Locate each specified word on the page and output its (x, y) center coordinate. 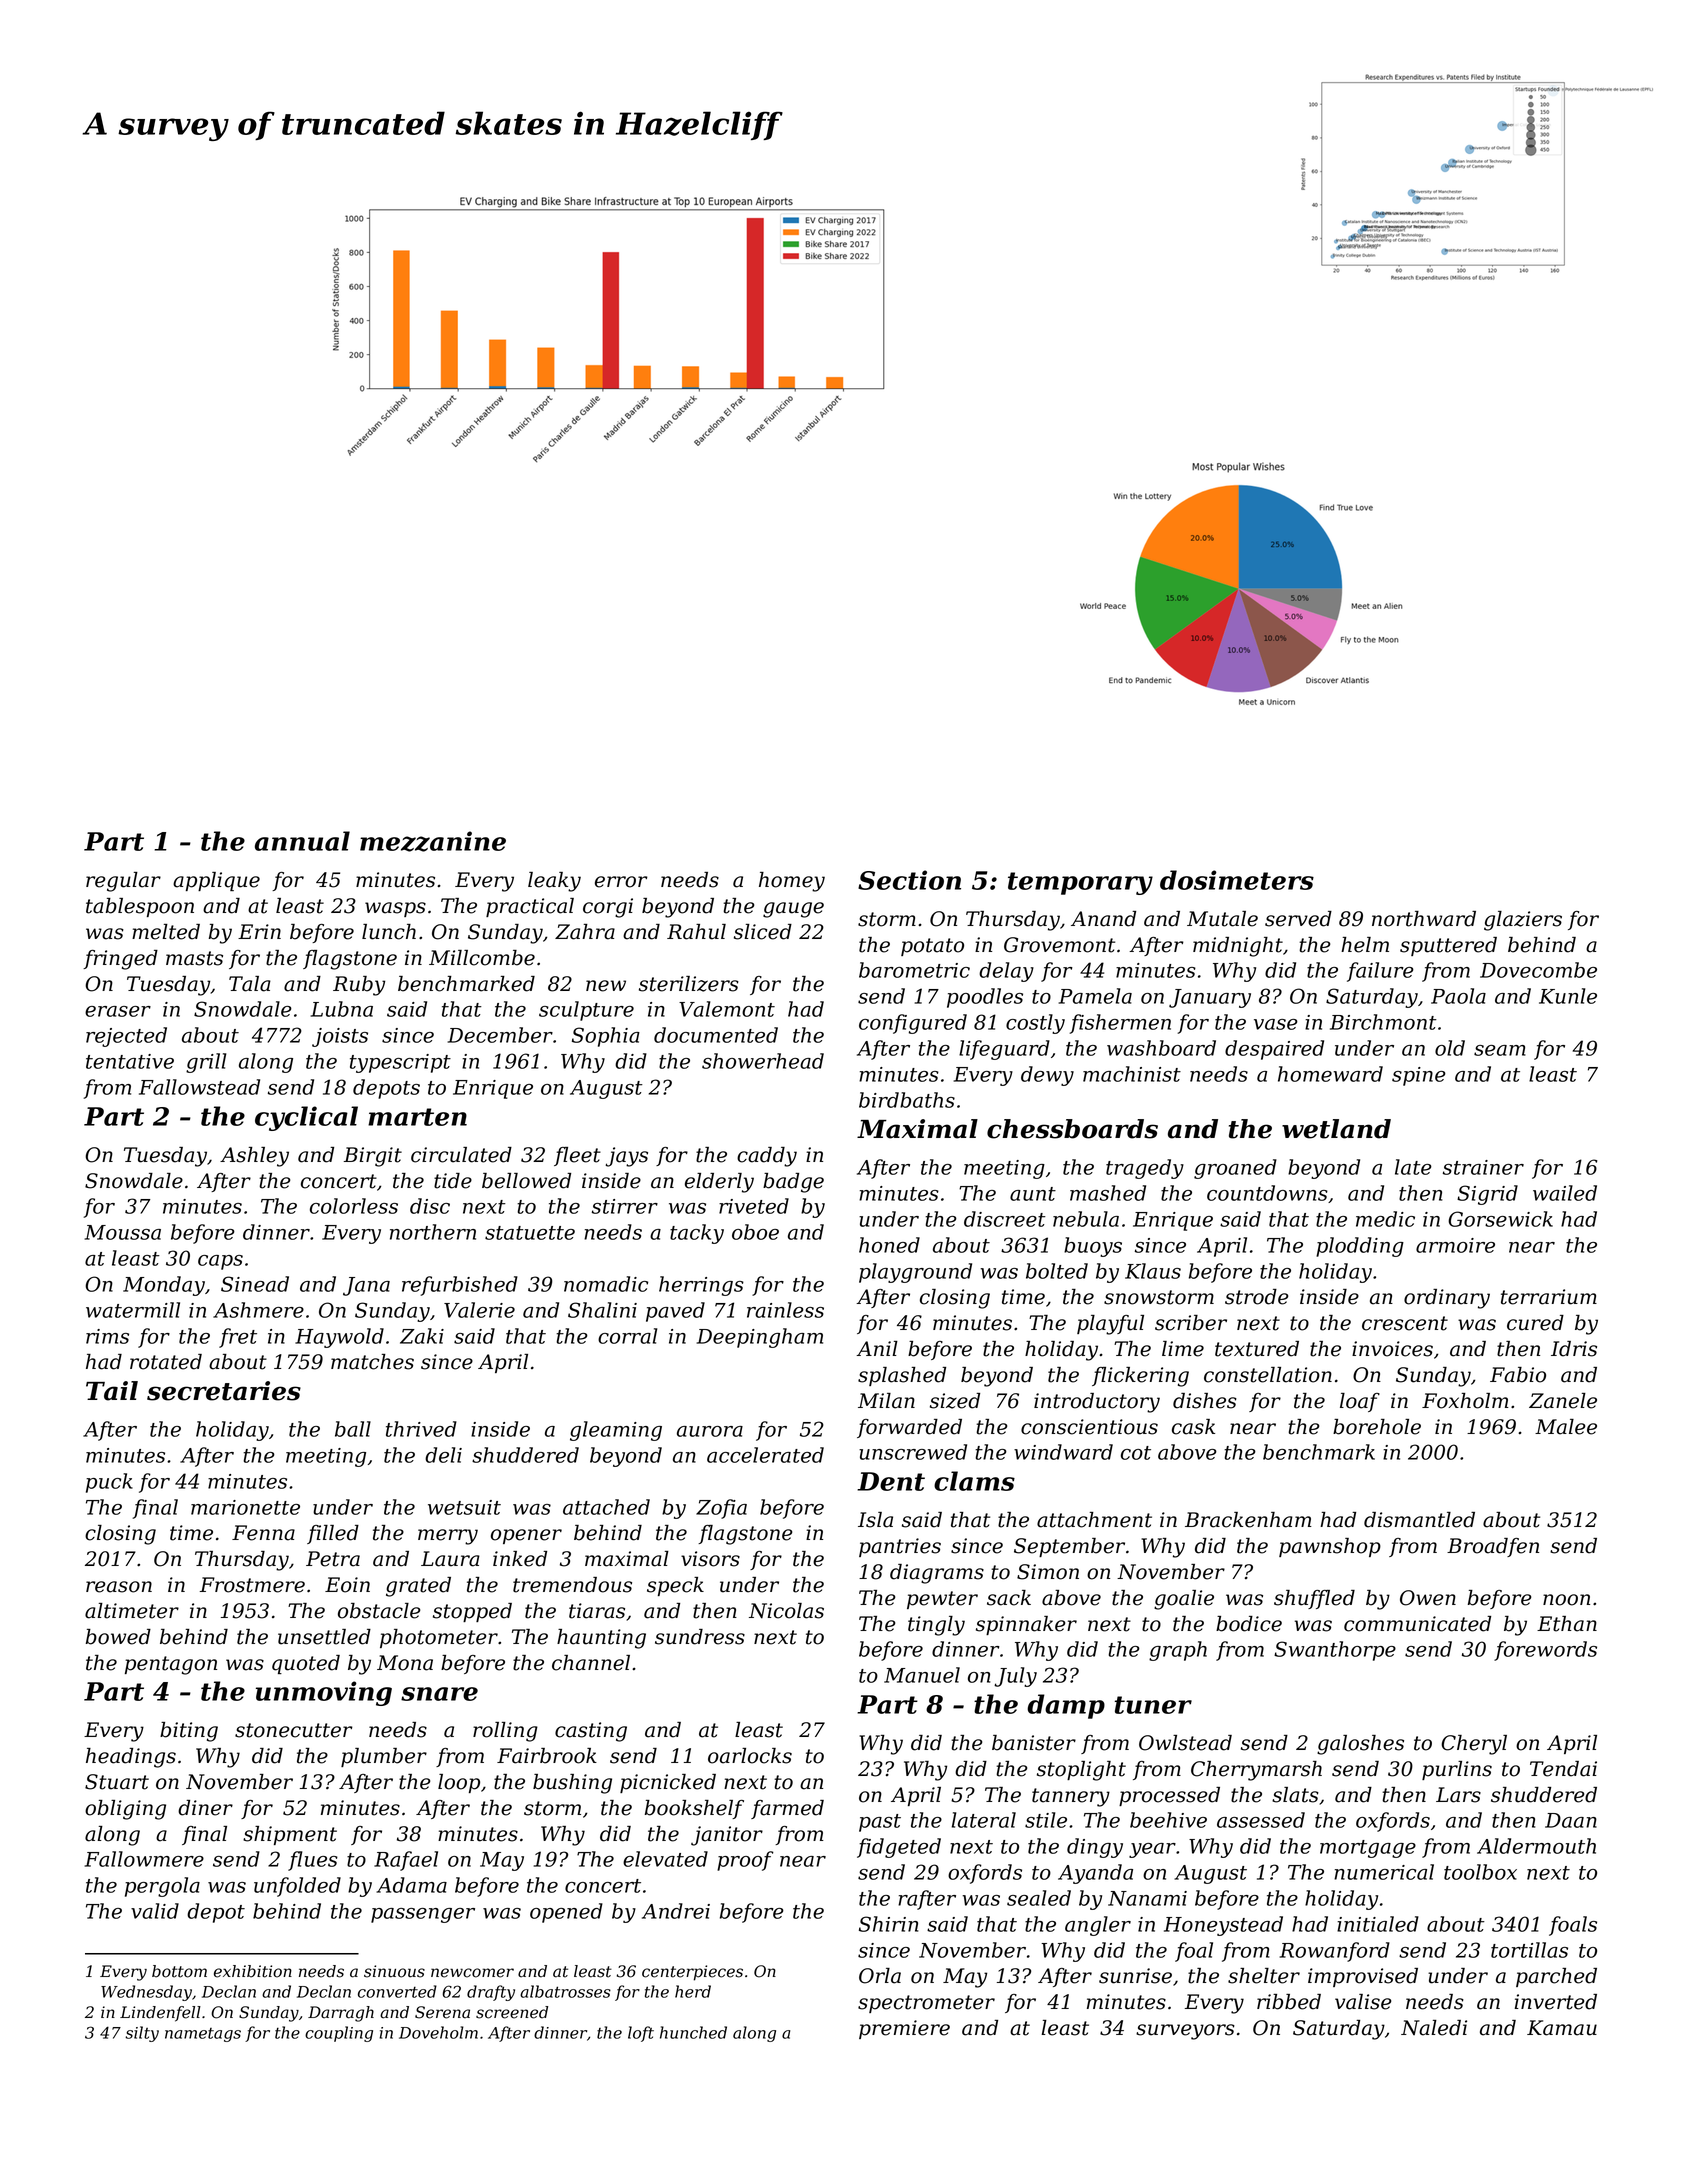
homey (792, 882)
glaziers (1523, 921)
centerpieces (692, 1973)
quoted (306, 1664)
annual (302, 841)
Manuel (922, 1675)
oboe (755, 1232)
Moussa (123, 1232)
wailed (1565, 1193)
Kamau (1562, 2028)
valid (155, 1911)
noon (1566, 1600)
